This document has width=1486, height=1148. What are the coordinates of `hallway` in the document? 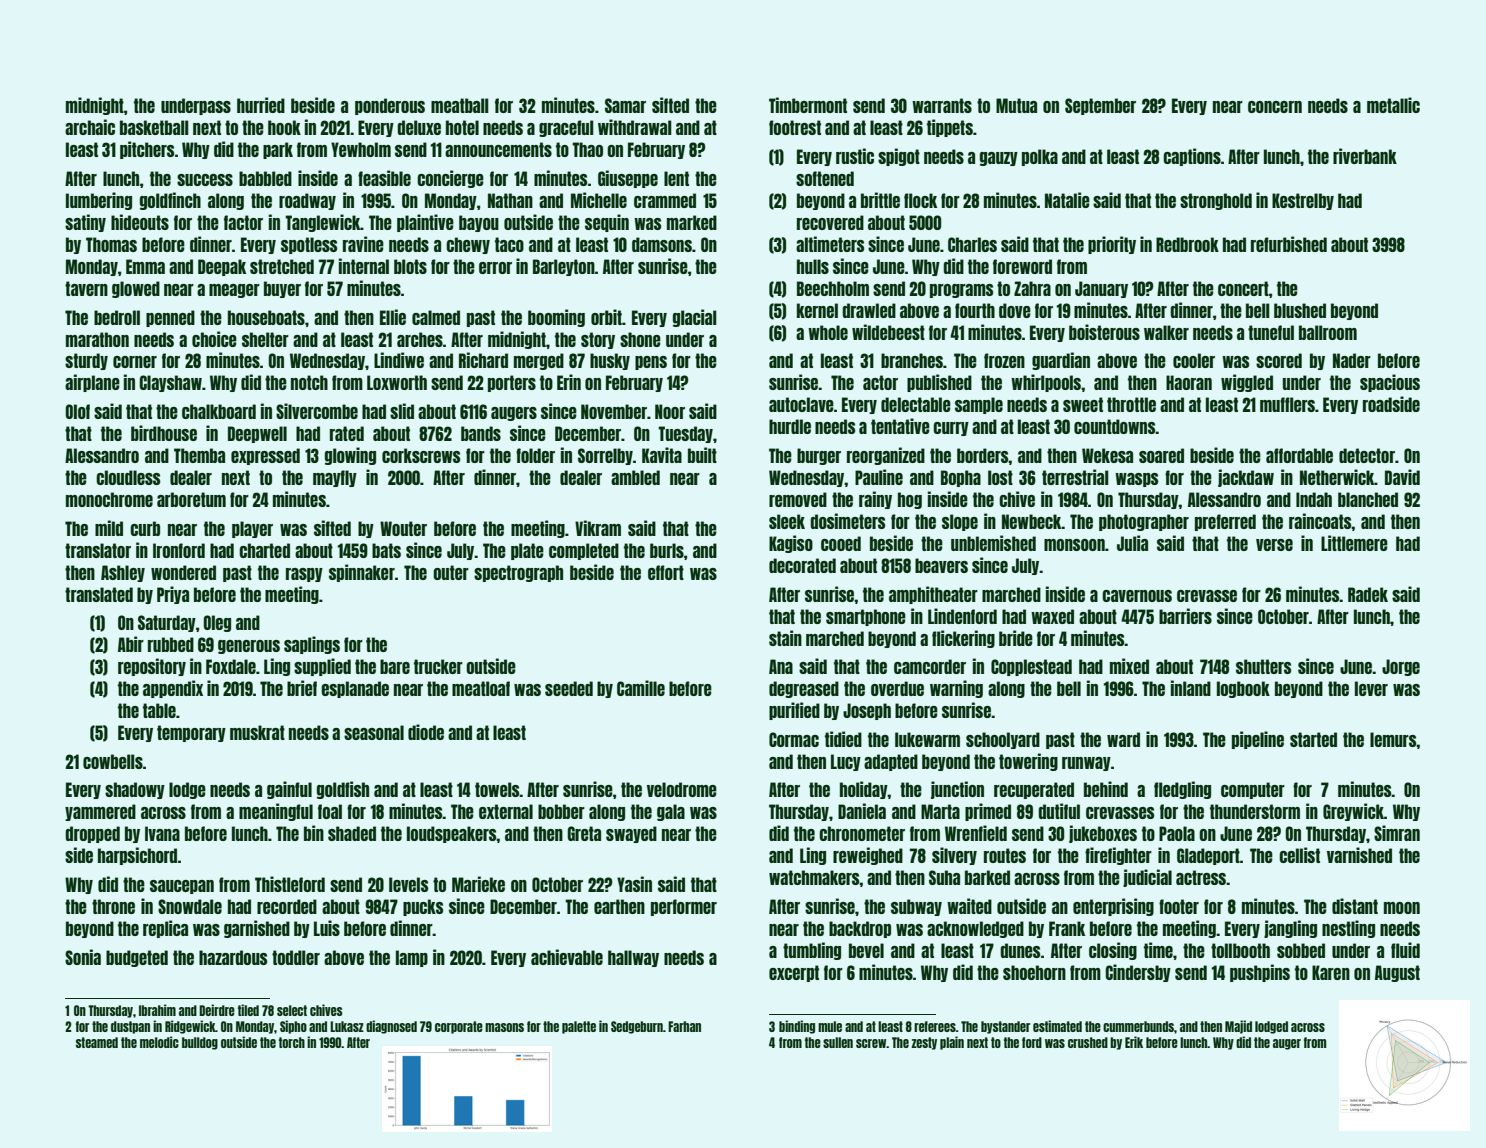 It's located at (633, 958).
